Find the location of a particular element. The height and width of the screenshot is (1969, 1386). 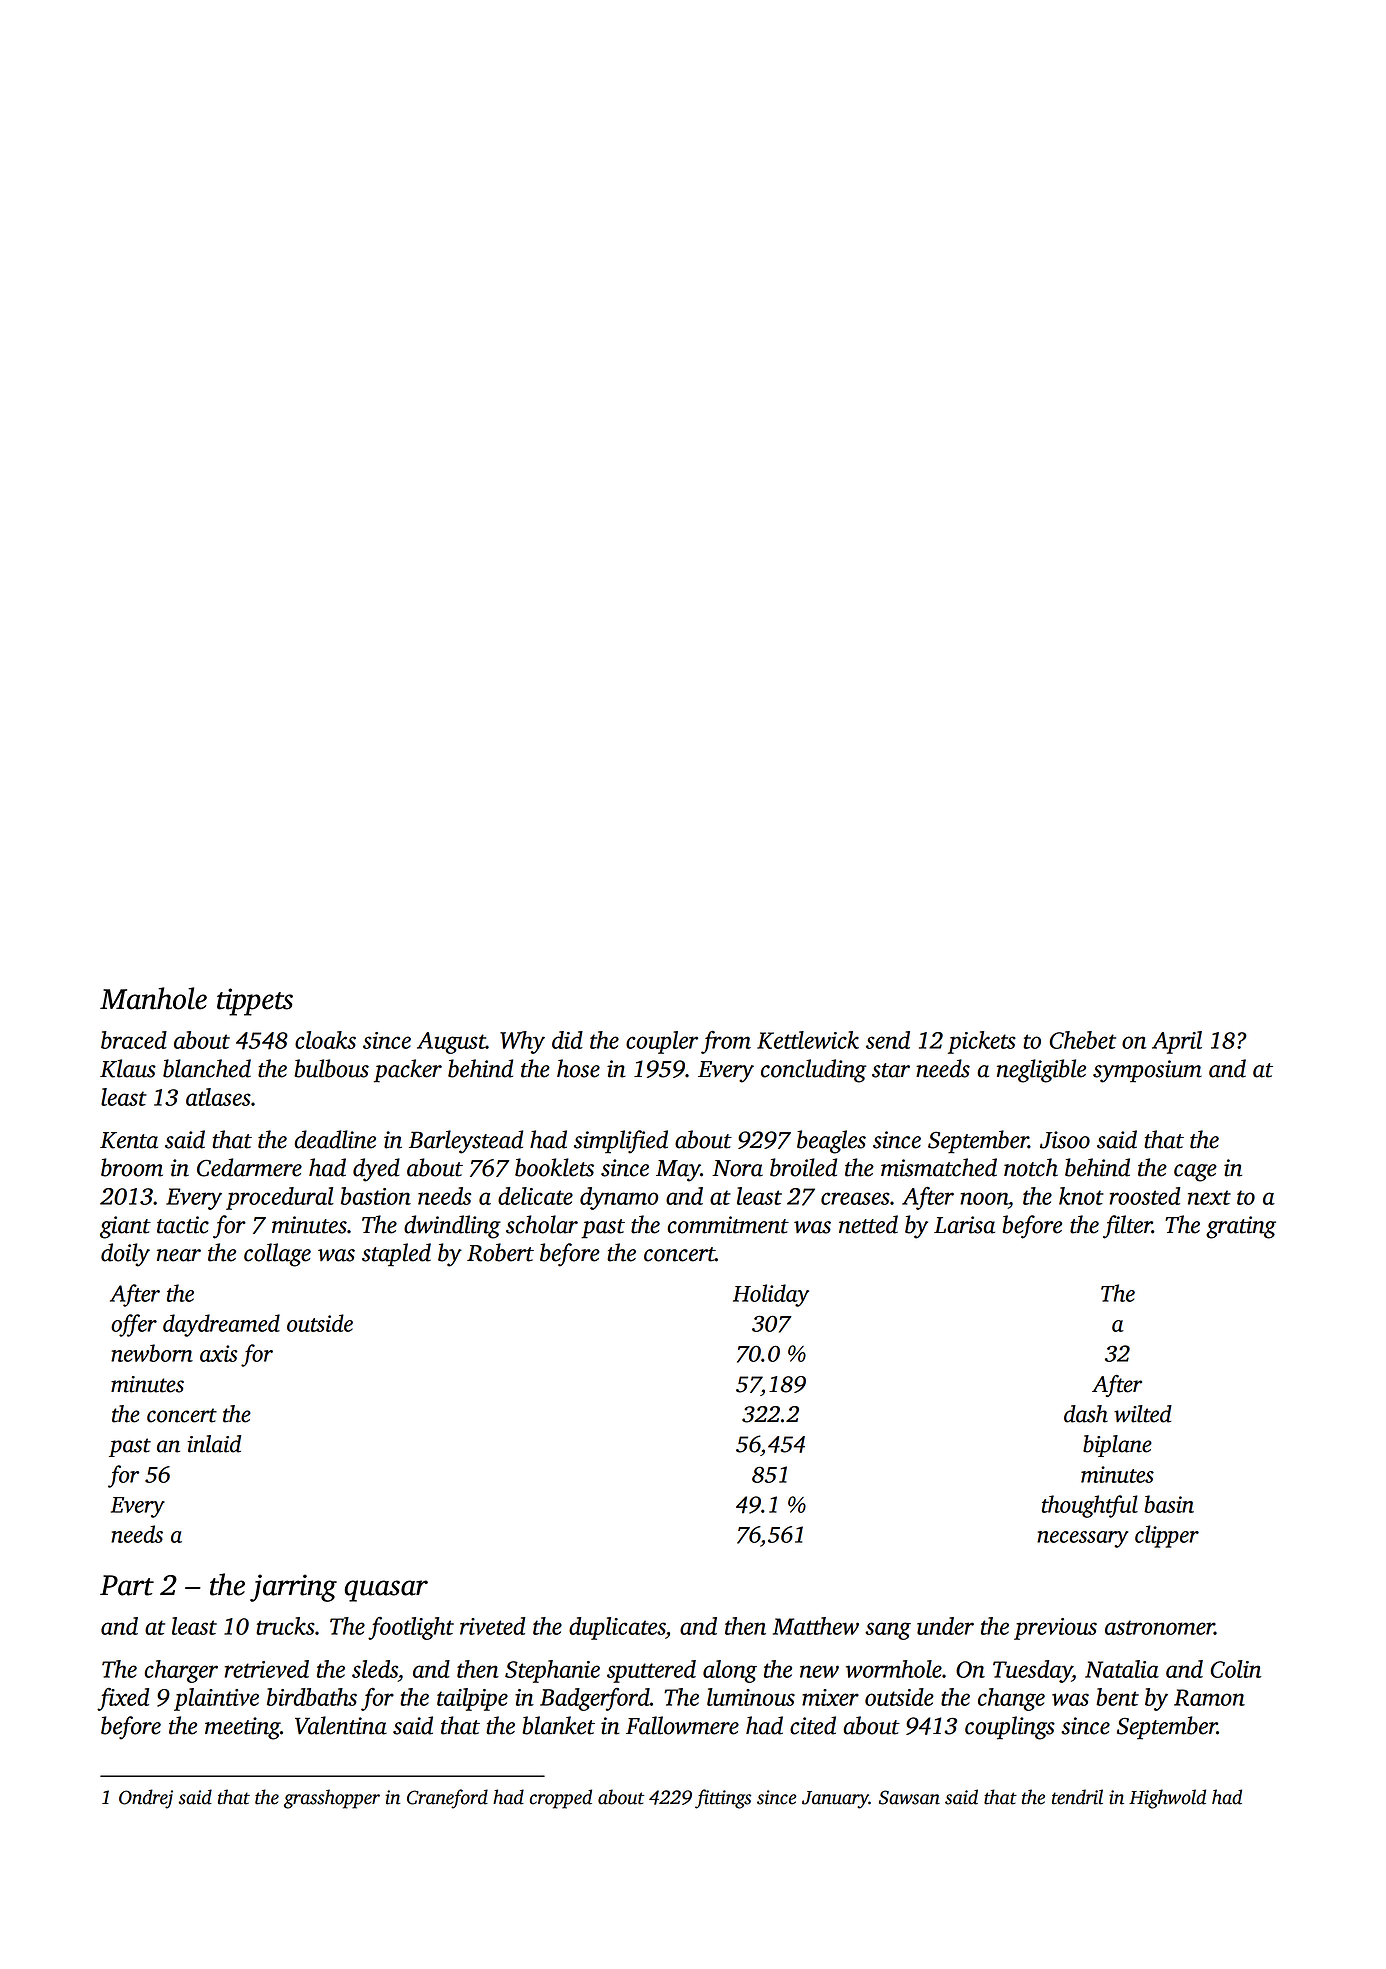

concluding is located at coordinates (813, 1071).
